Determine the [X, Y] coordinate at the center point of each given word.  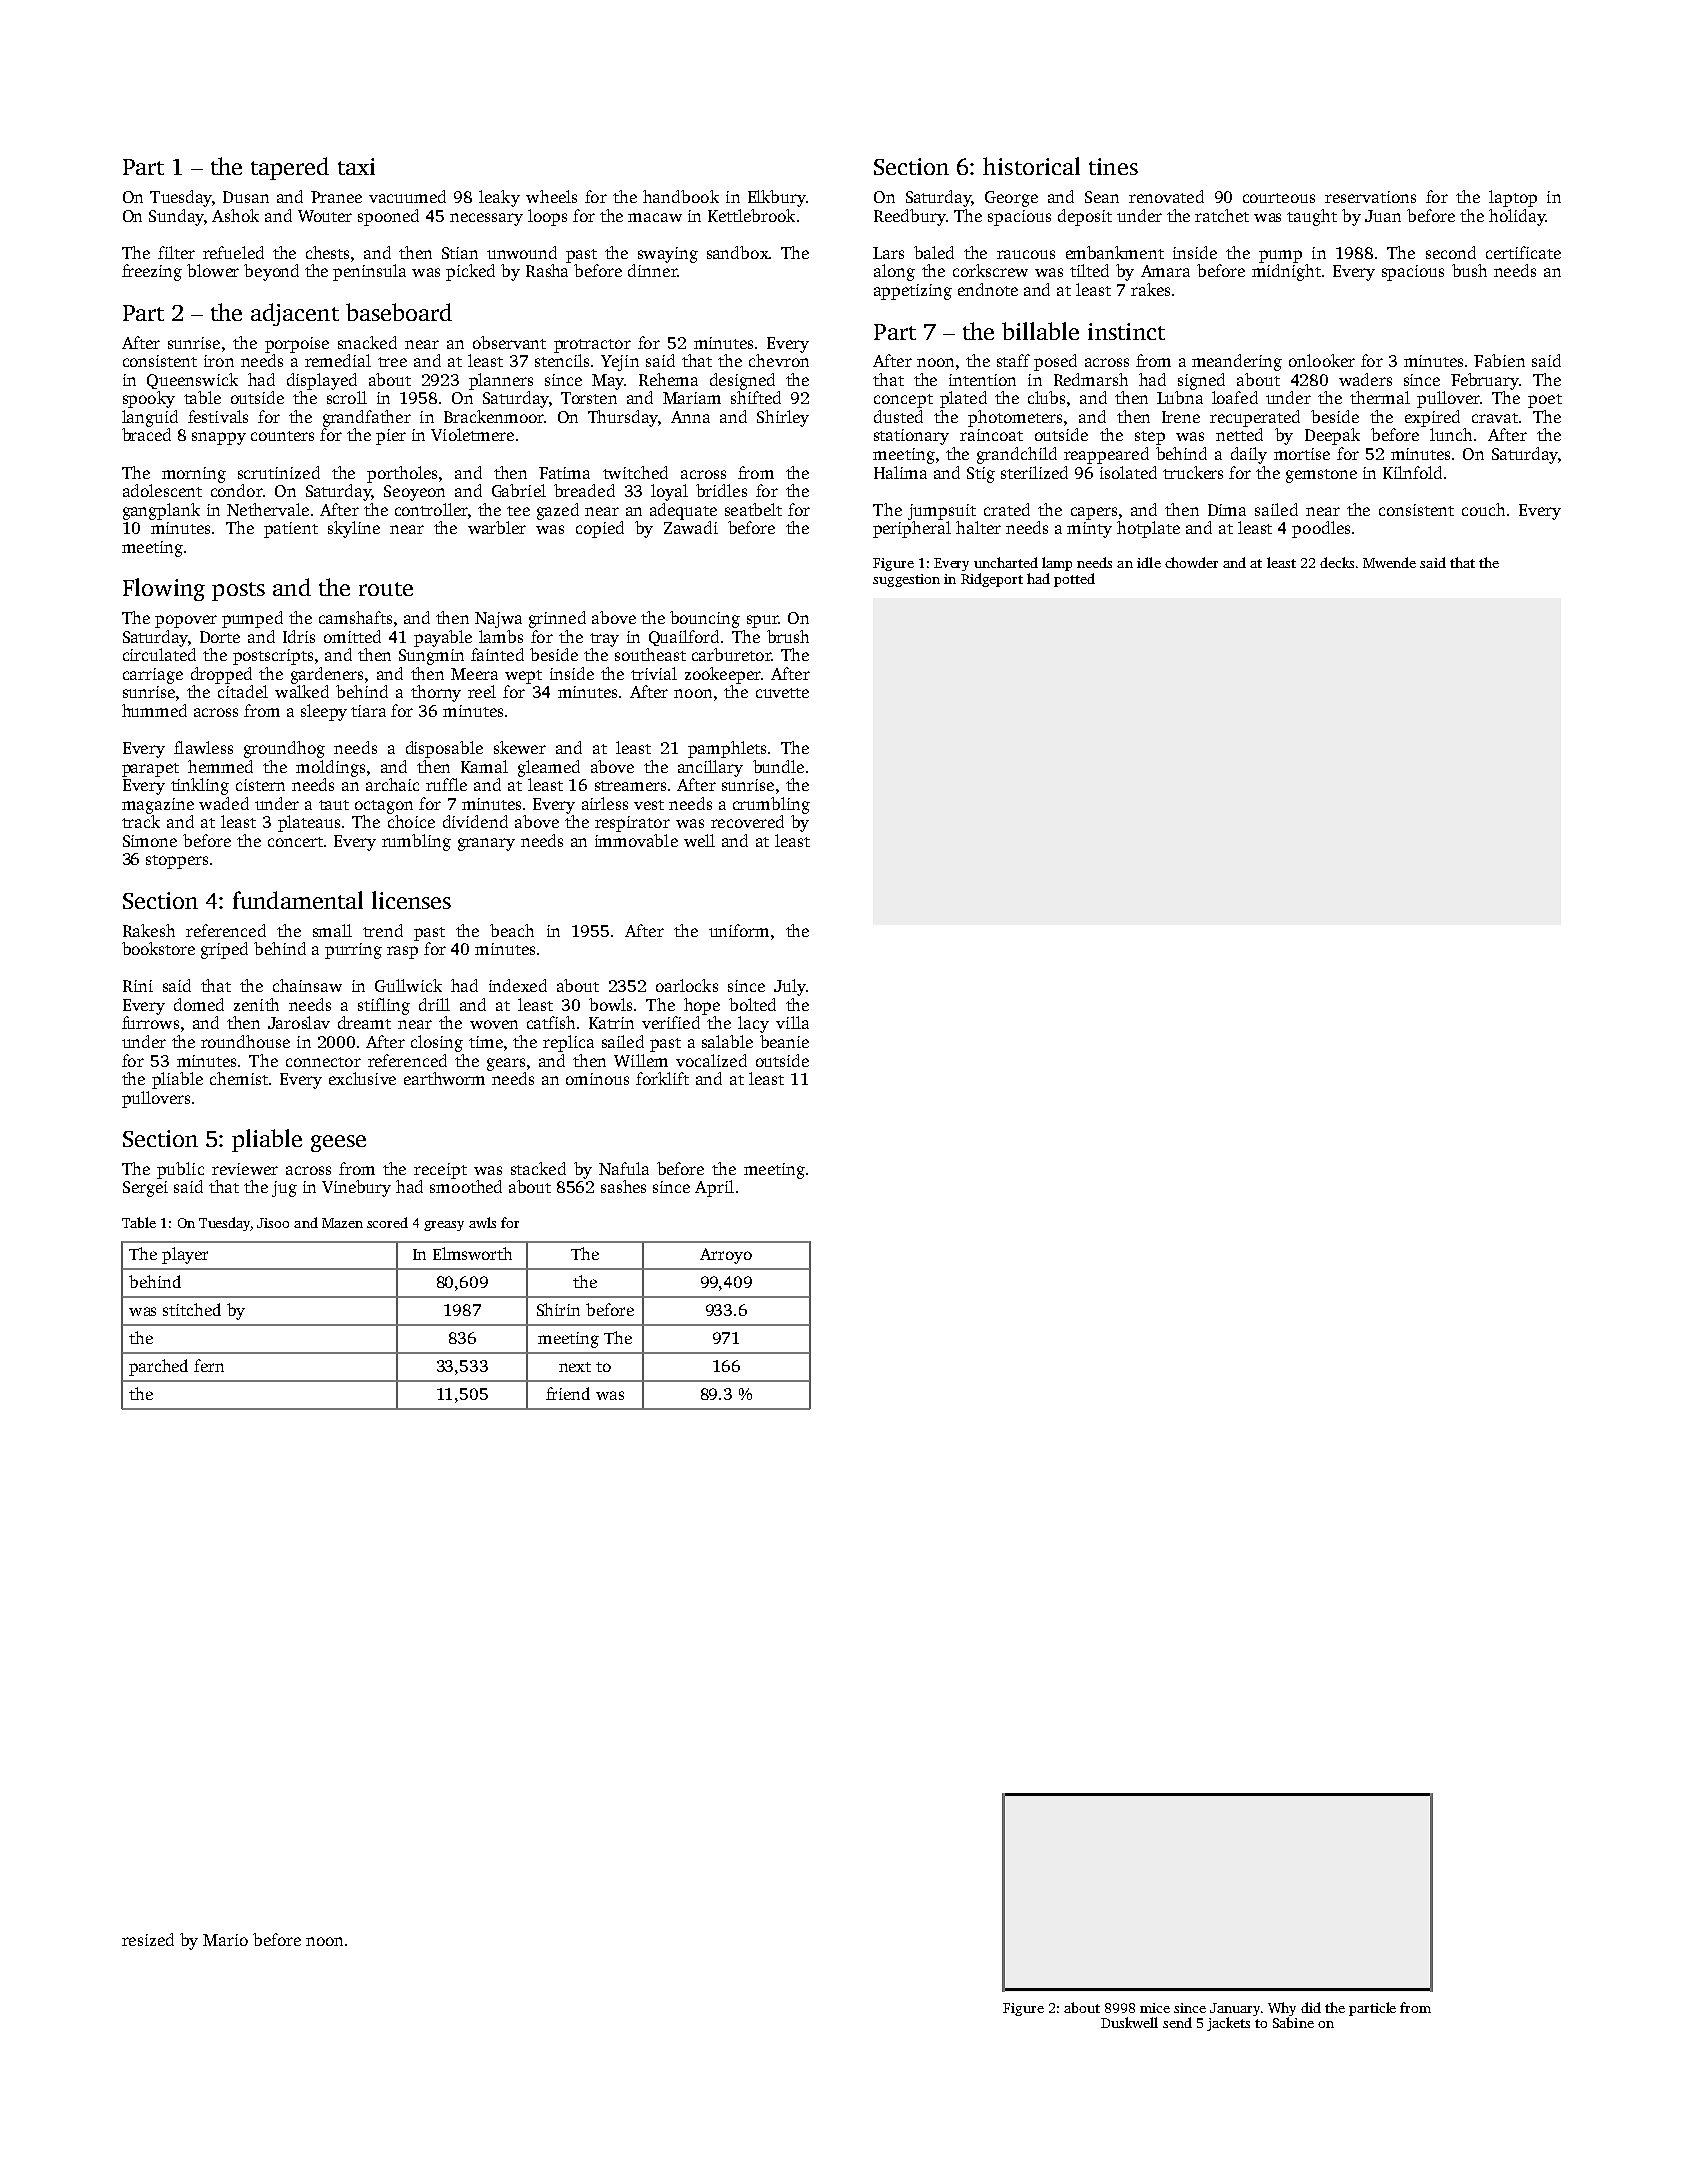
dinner [652, 270]
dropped [221, 675]
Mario [225, 1940]
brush [788, 636]
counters [282, 436]
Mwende [1389, 562]
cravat [1495, 418]
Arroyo [726, 1256]
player [185, 1255]
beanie [784, 1041]
